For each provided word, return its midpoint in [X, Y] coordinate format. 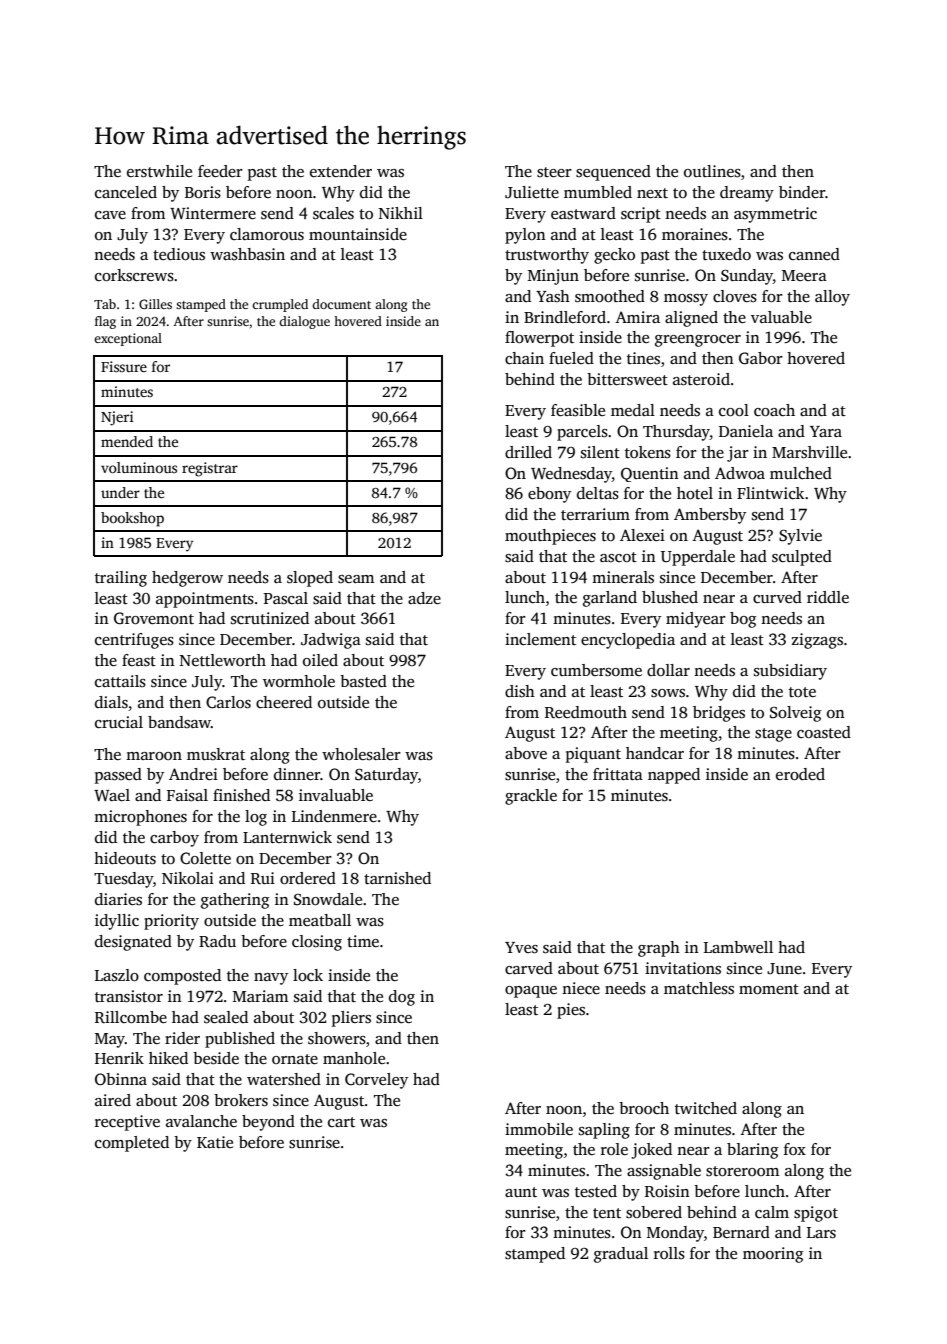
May [110, 1040]
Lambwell [738, 947]
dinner [297, 774]
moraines [695, 234]
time [363, 941]
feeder [220, 171]
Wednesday [571, 475]
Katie [215, 1142]
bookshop [132, 519]
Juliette [532, 192]
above [526, 753]
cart [341, 1122]
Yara [826, 431]
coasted [824, 732]
